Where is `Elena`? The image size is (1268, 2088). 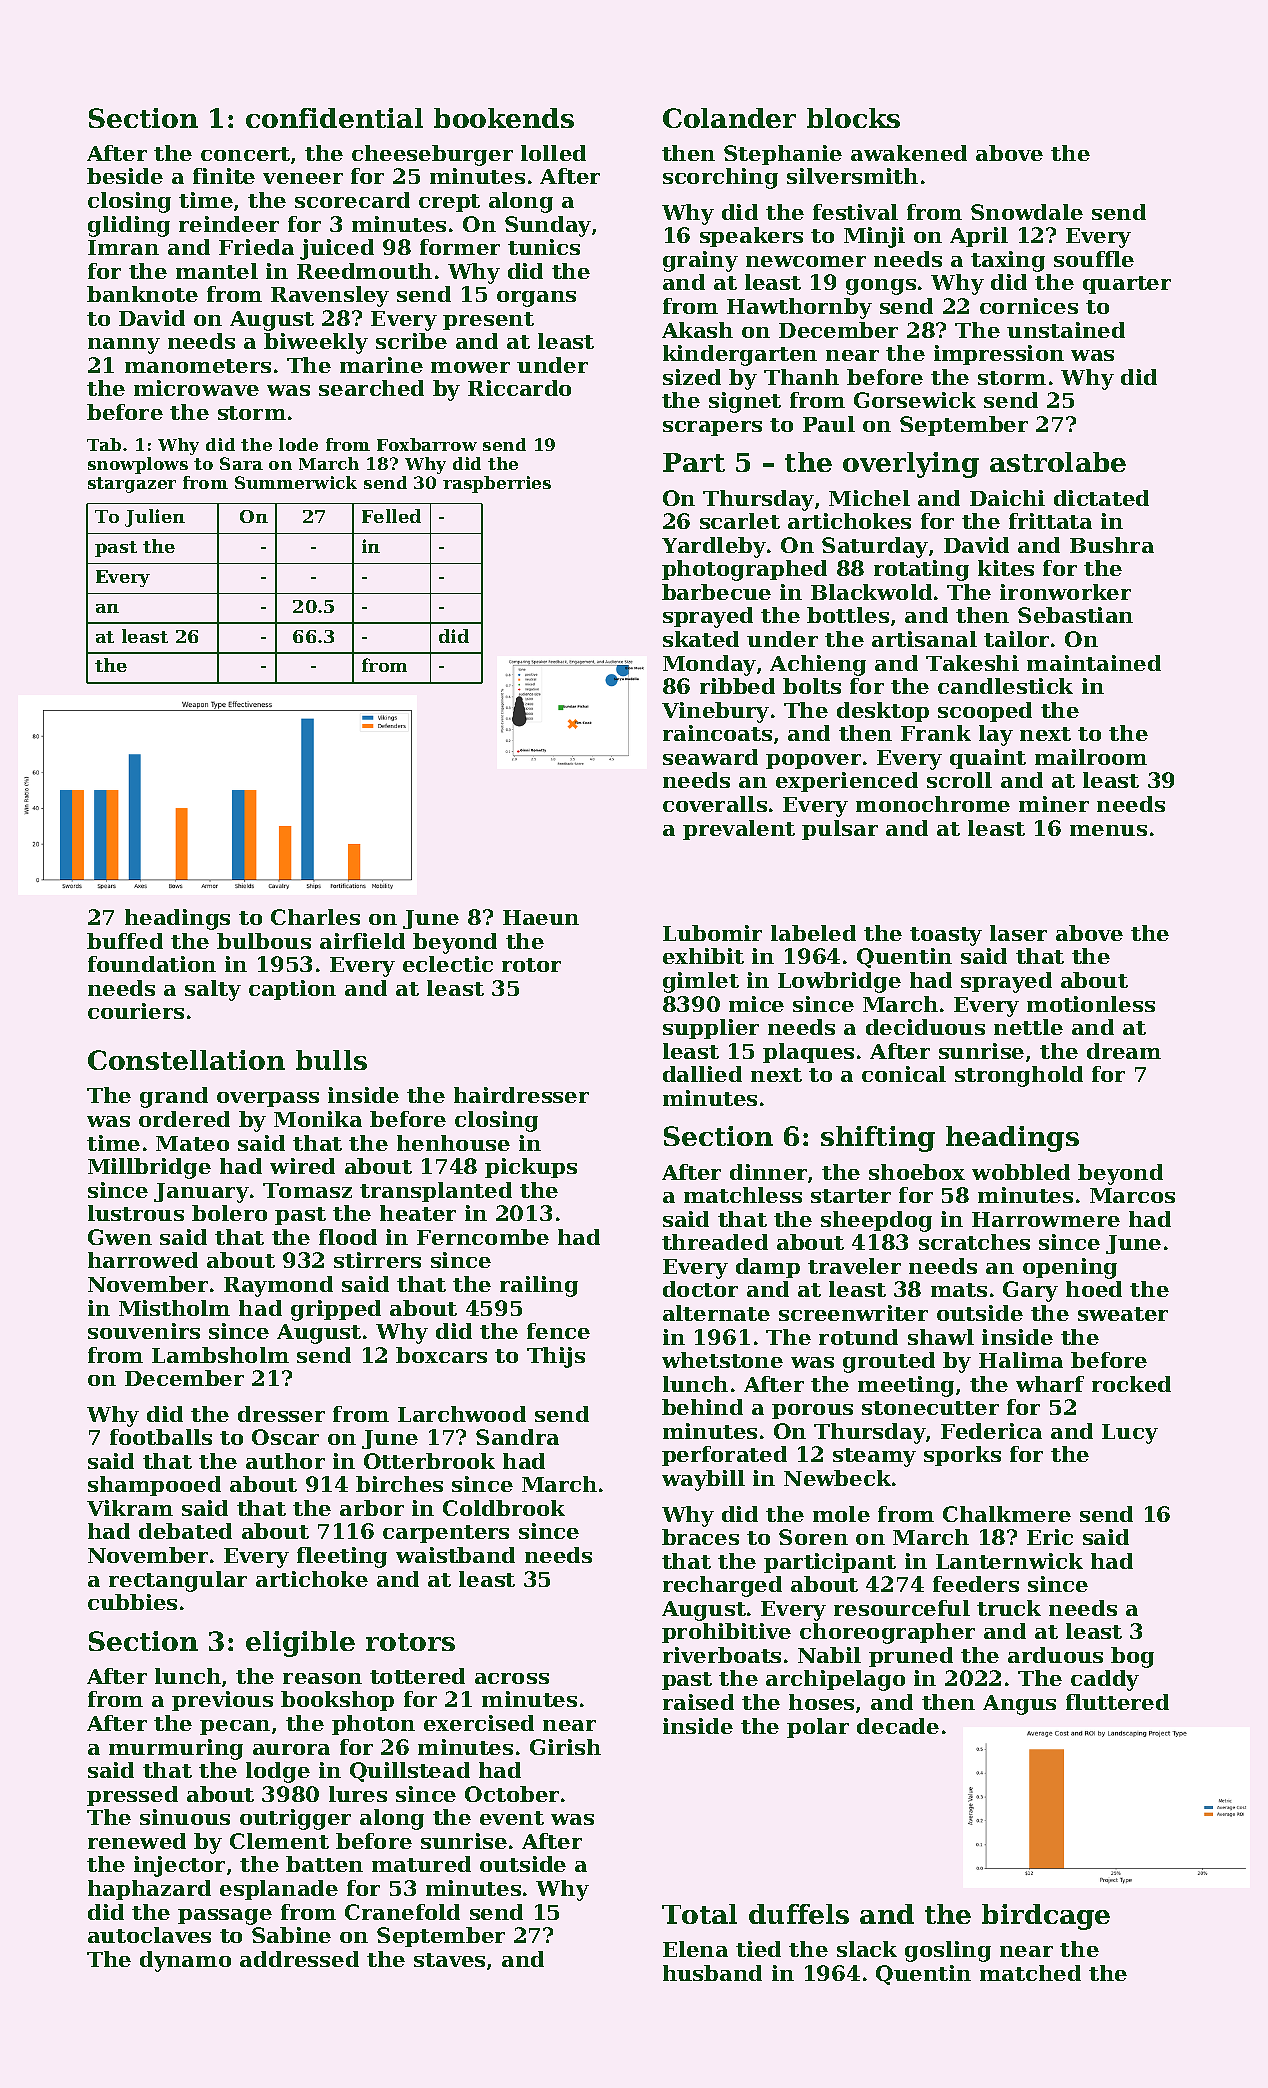
Elena is located at coordinates (695, 1949).
